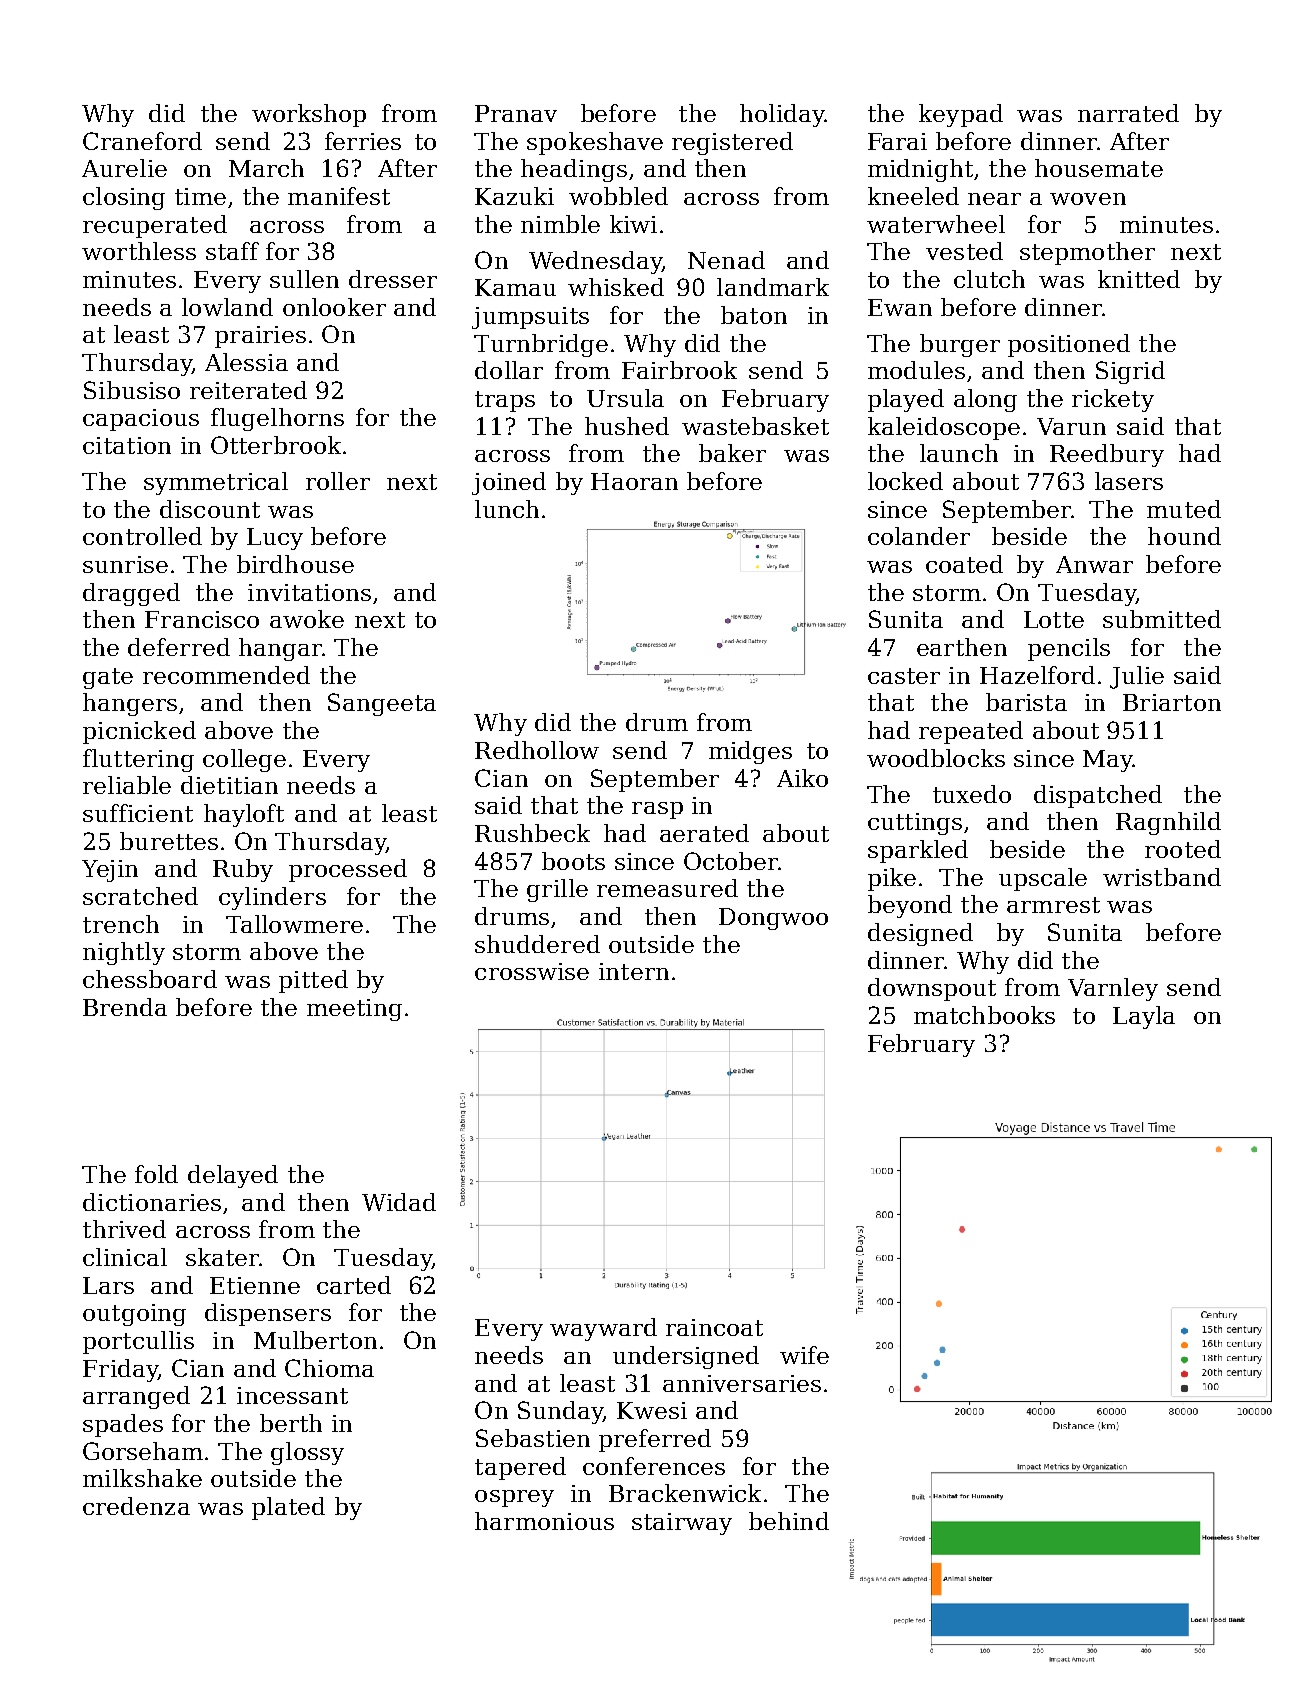  What do you see at coordinates (984, 1015) in the image?
I see `matchbooks` at bounding box center [984, 1015].
